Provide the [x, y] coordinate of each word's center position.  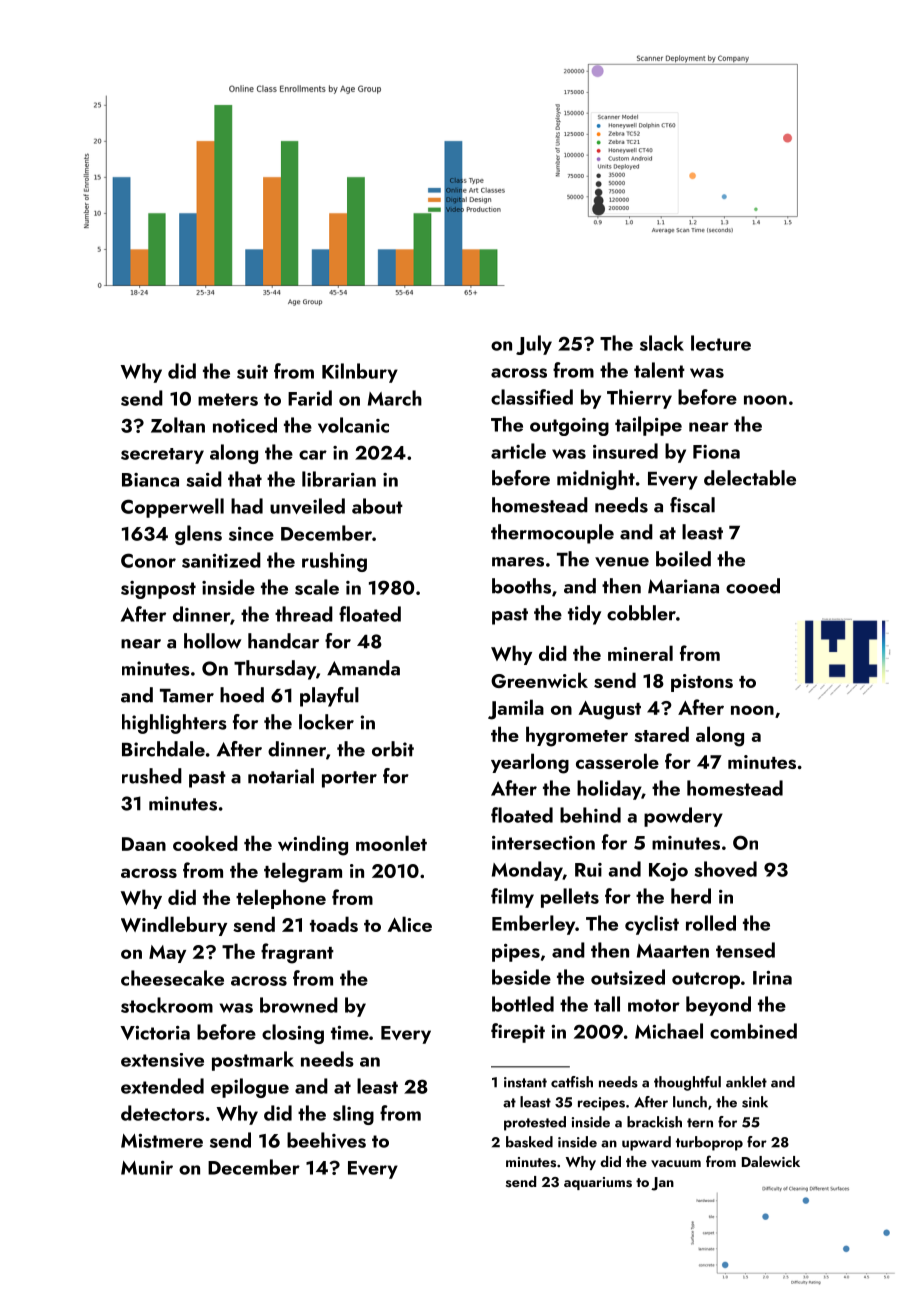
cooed [753, 586]
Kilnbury [360, 373]
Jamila [516, 709]
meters [228, 399]
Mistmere [162, 1141]
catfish [572, 1082]
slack [662, 343]
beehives [326, 1140]
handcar [283, 641]
